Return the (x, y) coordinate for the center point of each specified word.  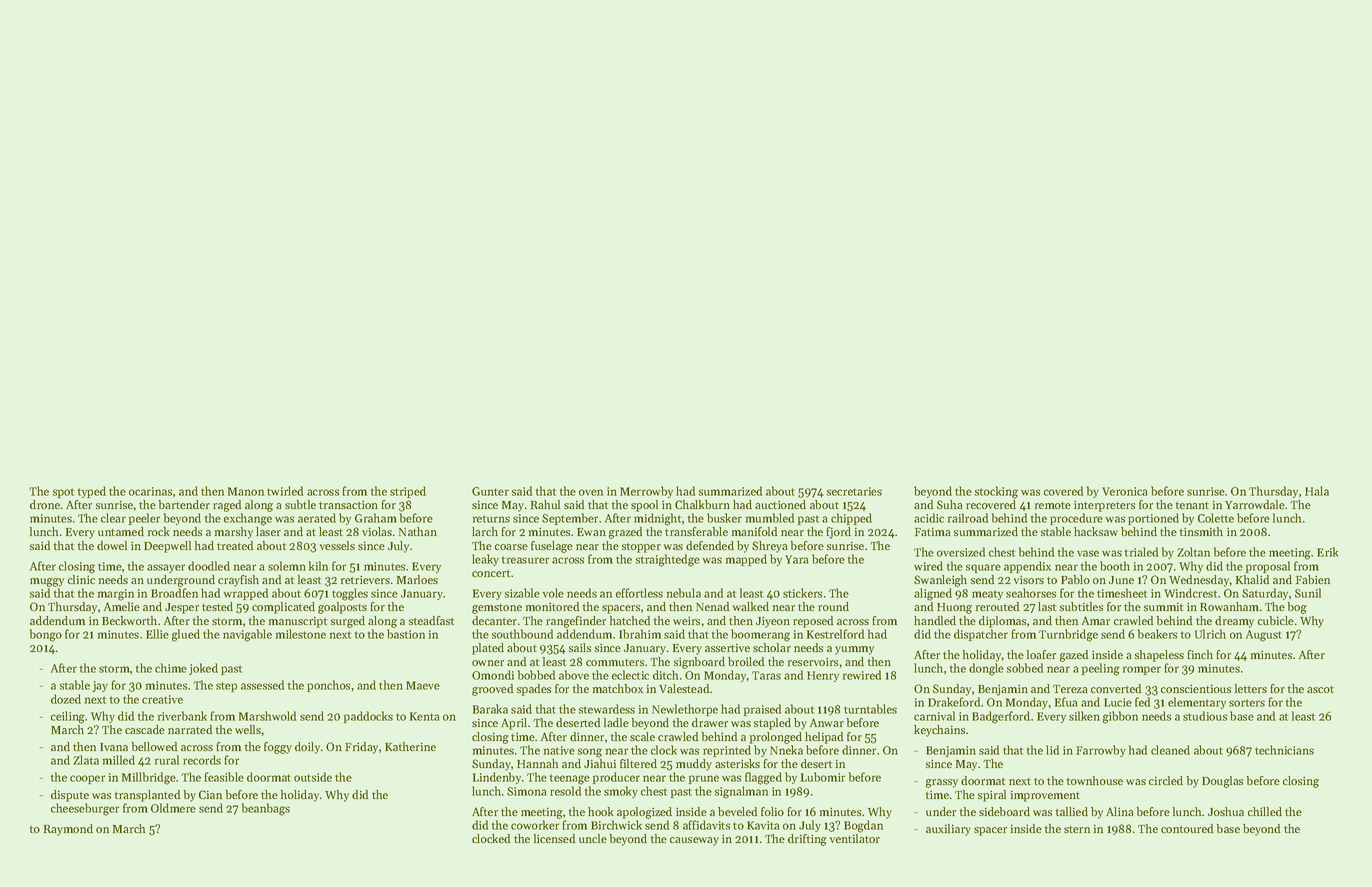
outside (313, 777)
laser (268, 531)
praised (762, 710)
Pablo (1075, 579)
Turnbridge (1068, 635)
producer (616, 778)
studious (1205, 716)
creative (162, 699)
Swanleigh (940, 581)
